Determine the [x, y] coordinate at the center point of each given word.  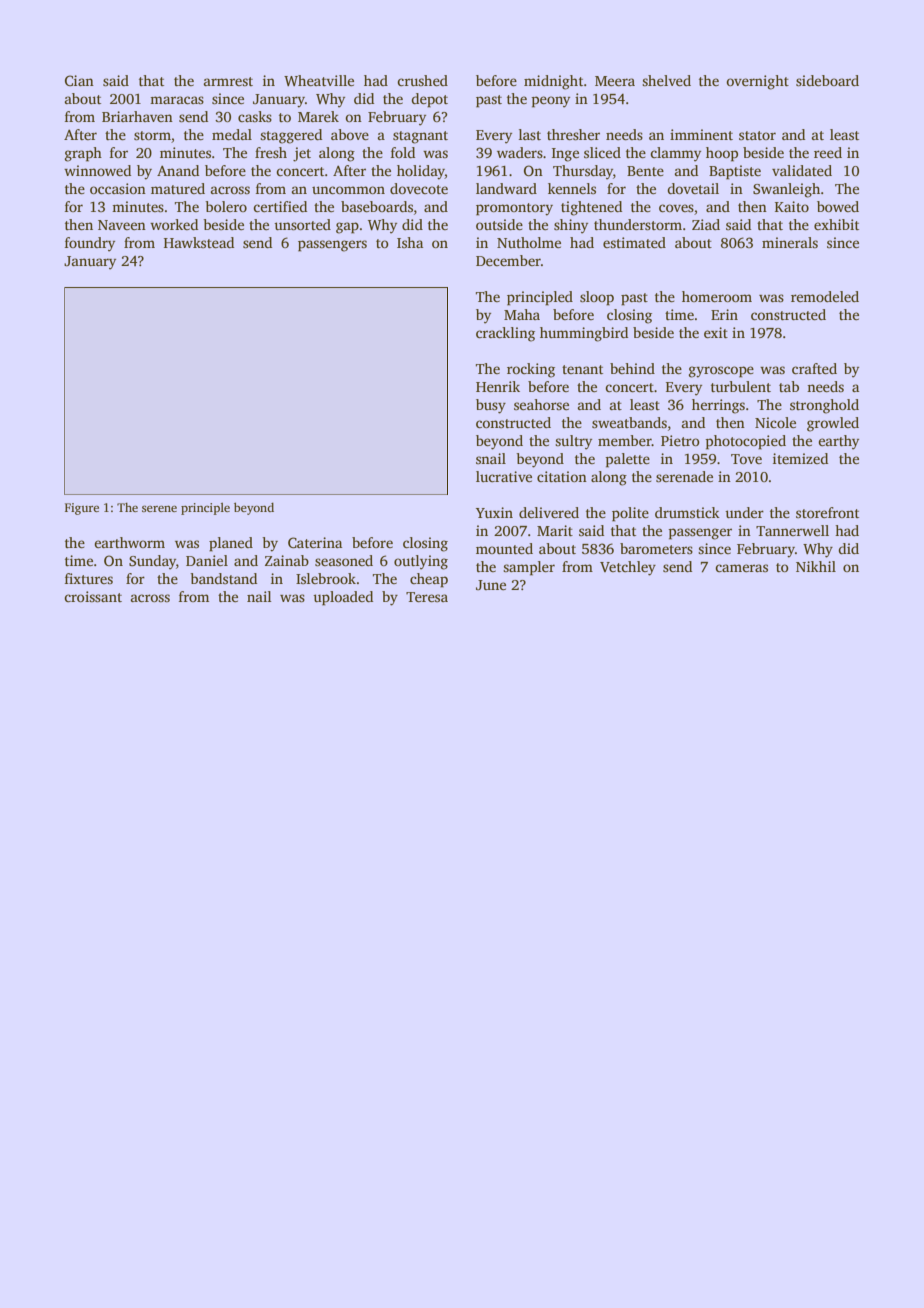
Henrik [498, 386]
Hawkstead [199, 242]
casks [255, 116]
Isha [410, 242]
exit [716, 332]
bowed [838, 206]
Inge [565, 155]
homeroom [717, 296]
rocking [531, 370]
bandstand [223, 578]
